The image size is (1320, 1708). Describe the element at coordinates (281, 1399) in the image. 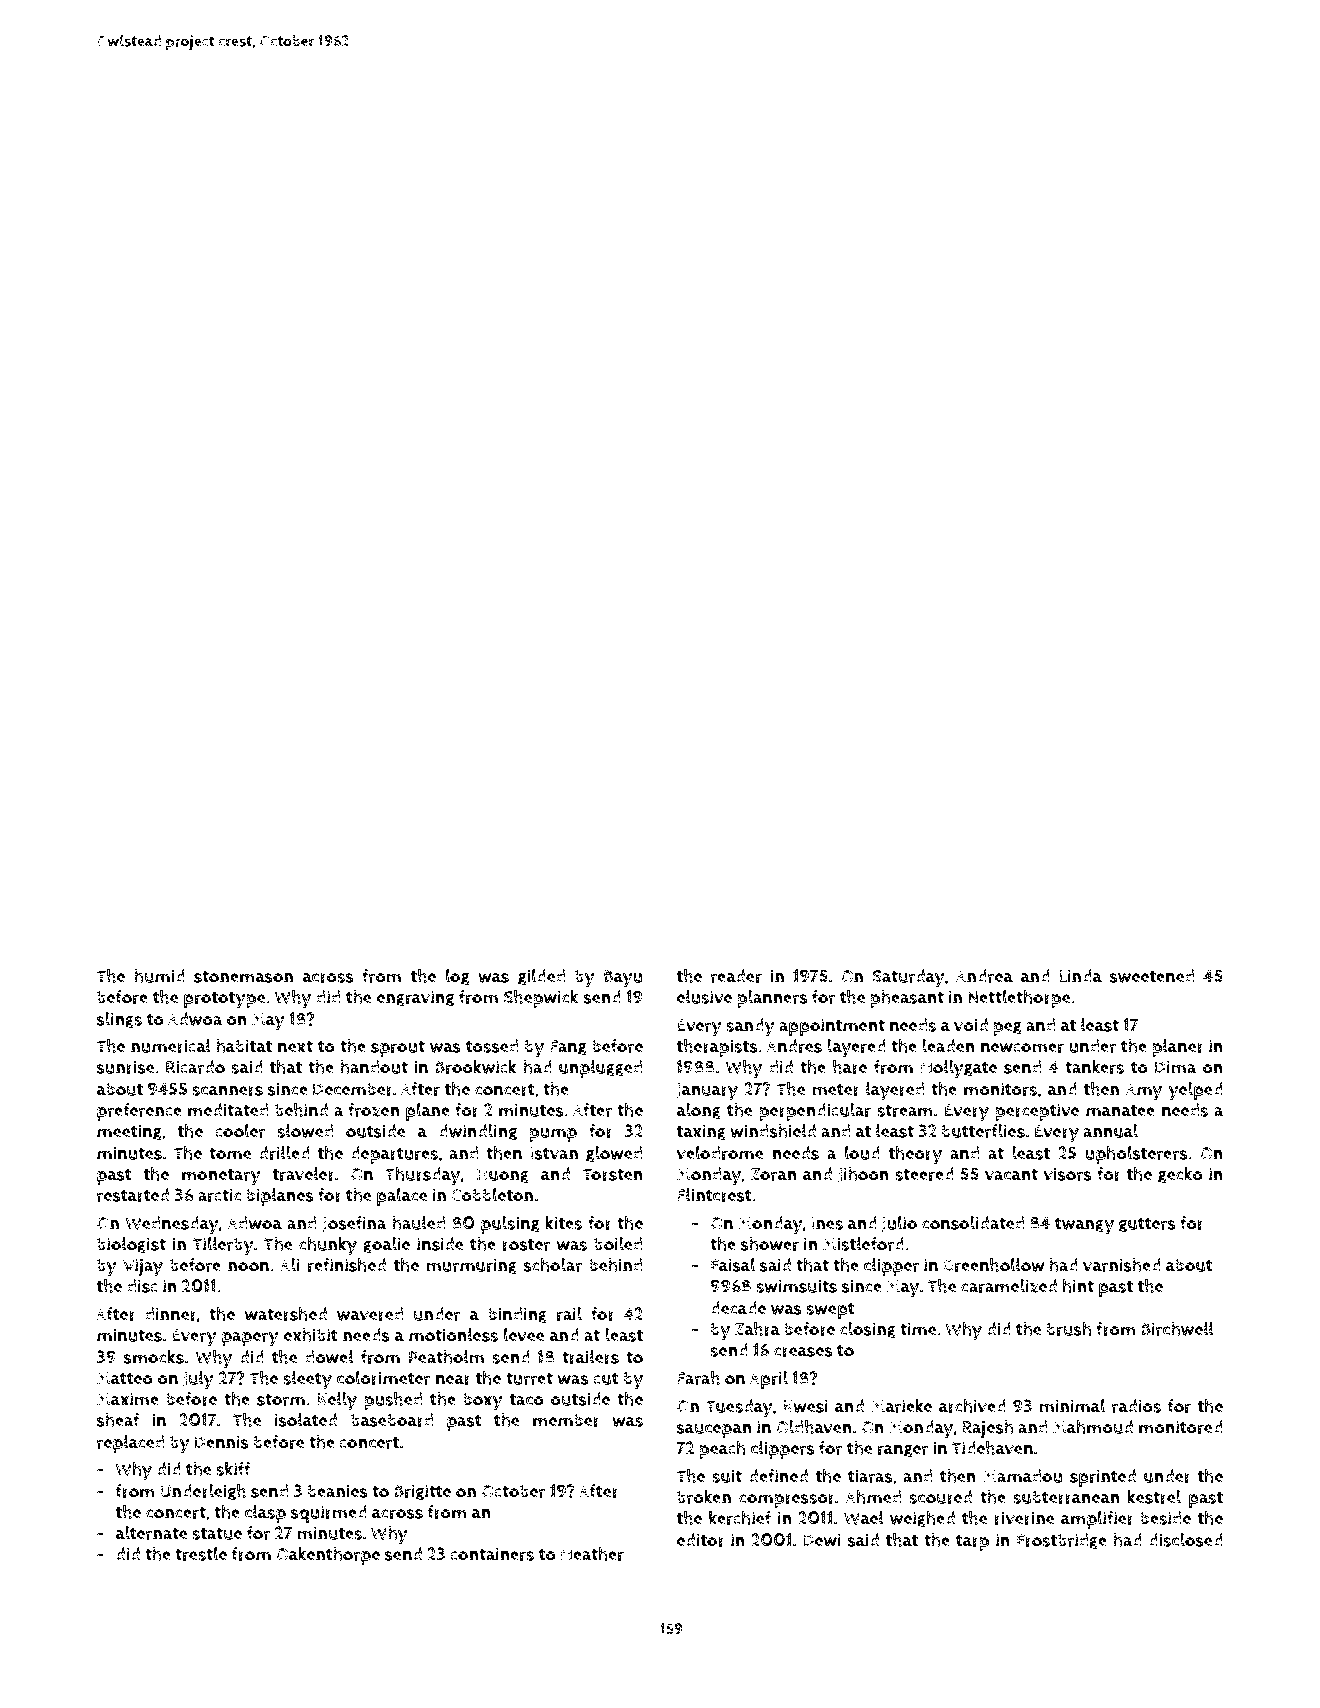

I see `storm` at that location.
